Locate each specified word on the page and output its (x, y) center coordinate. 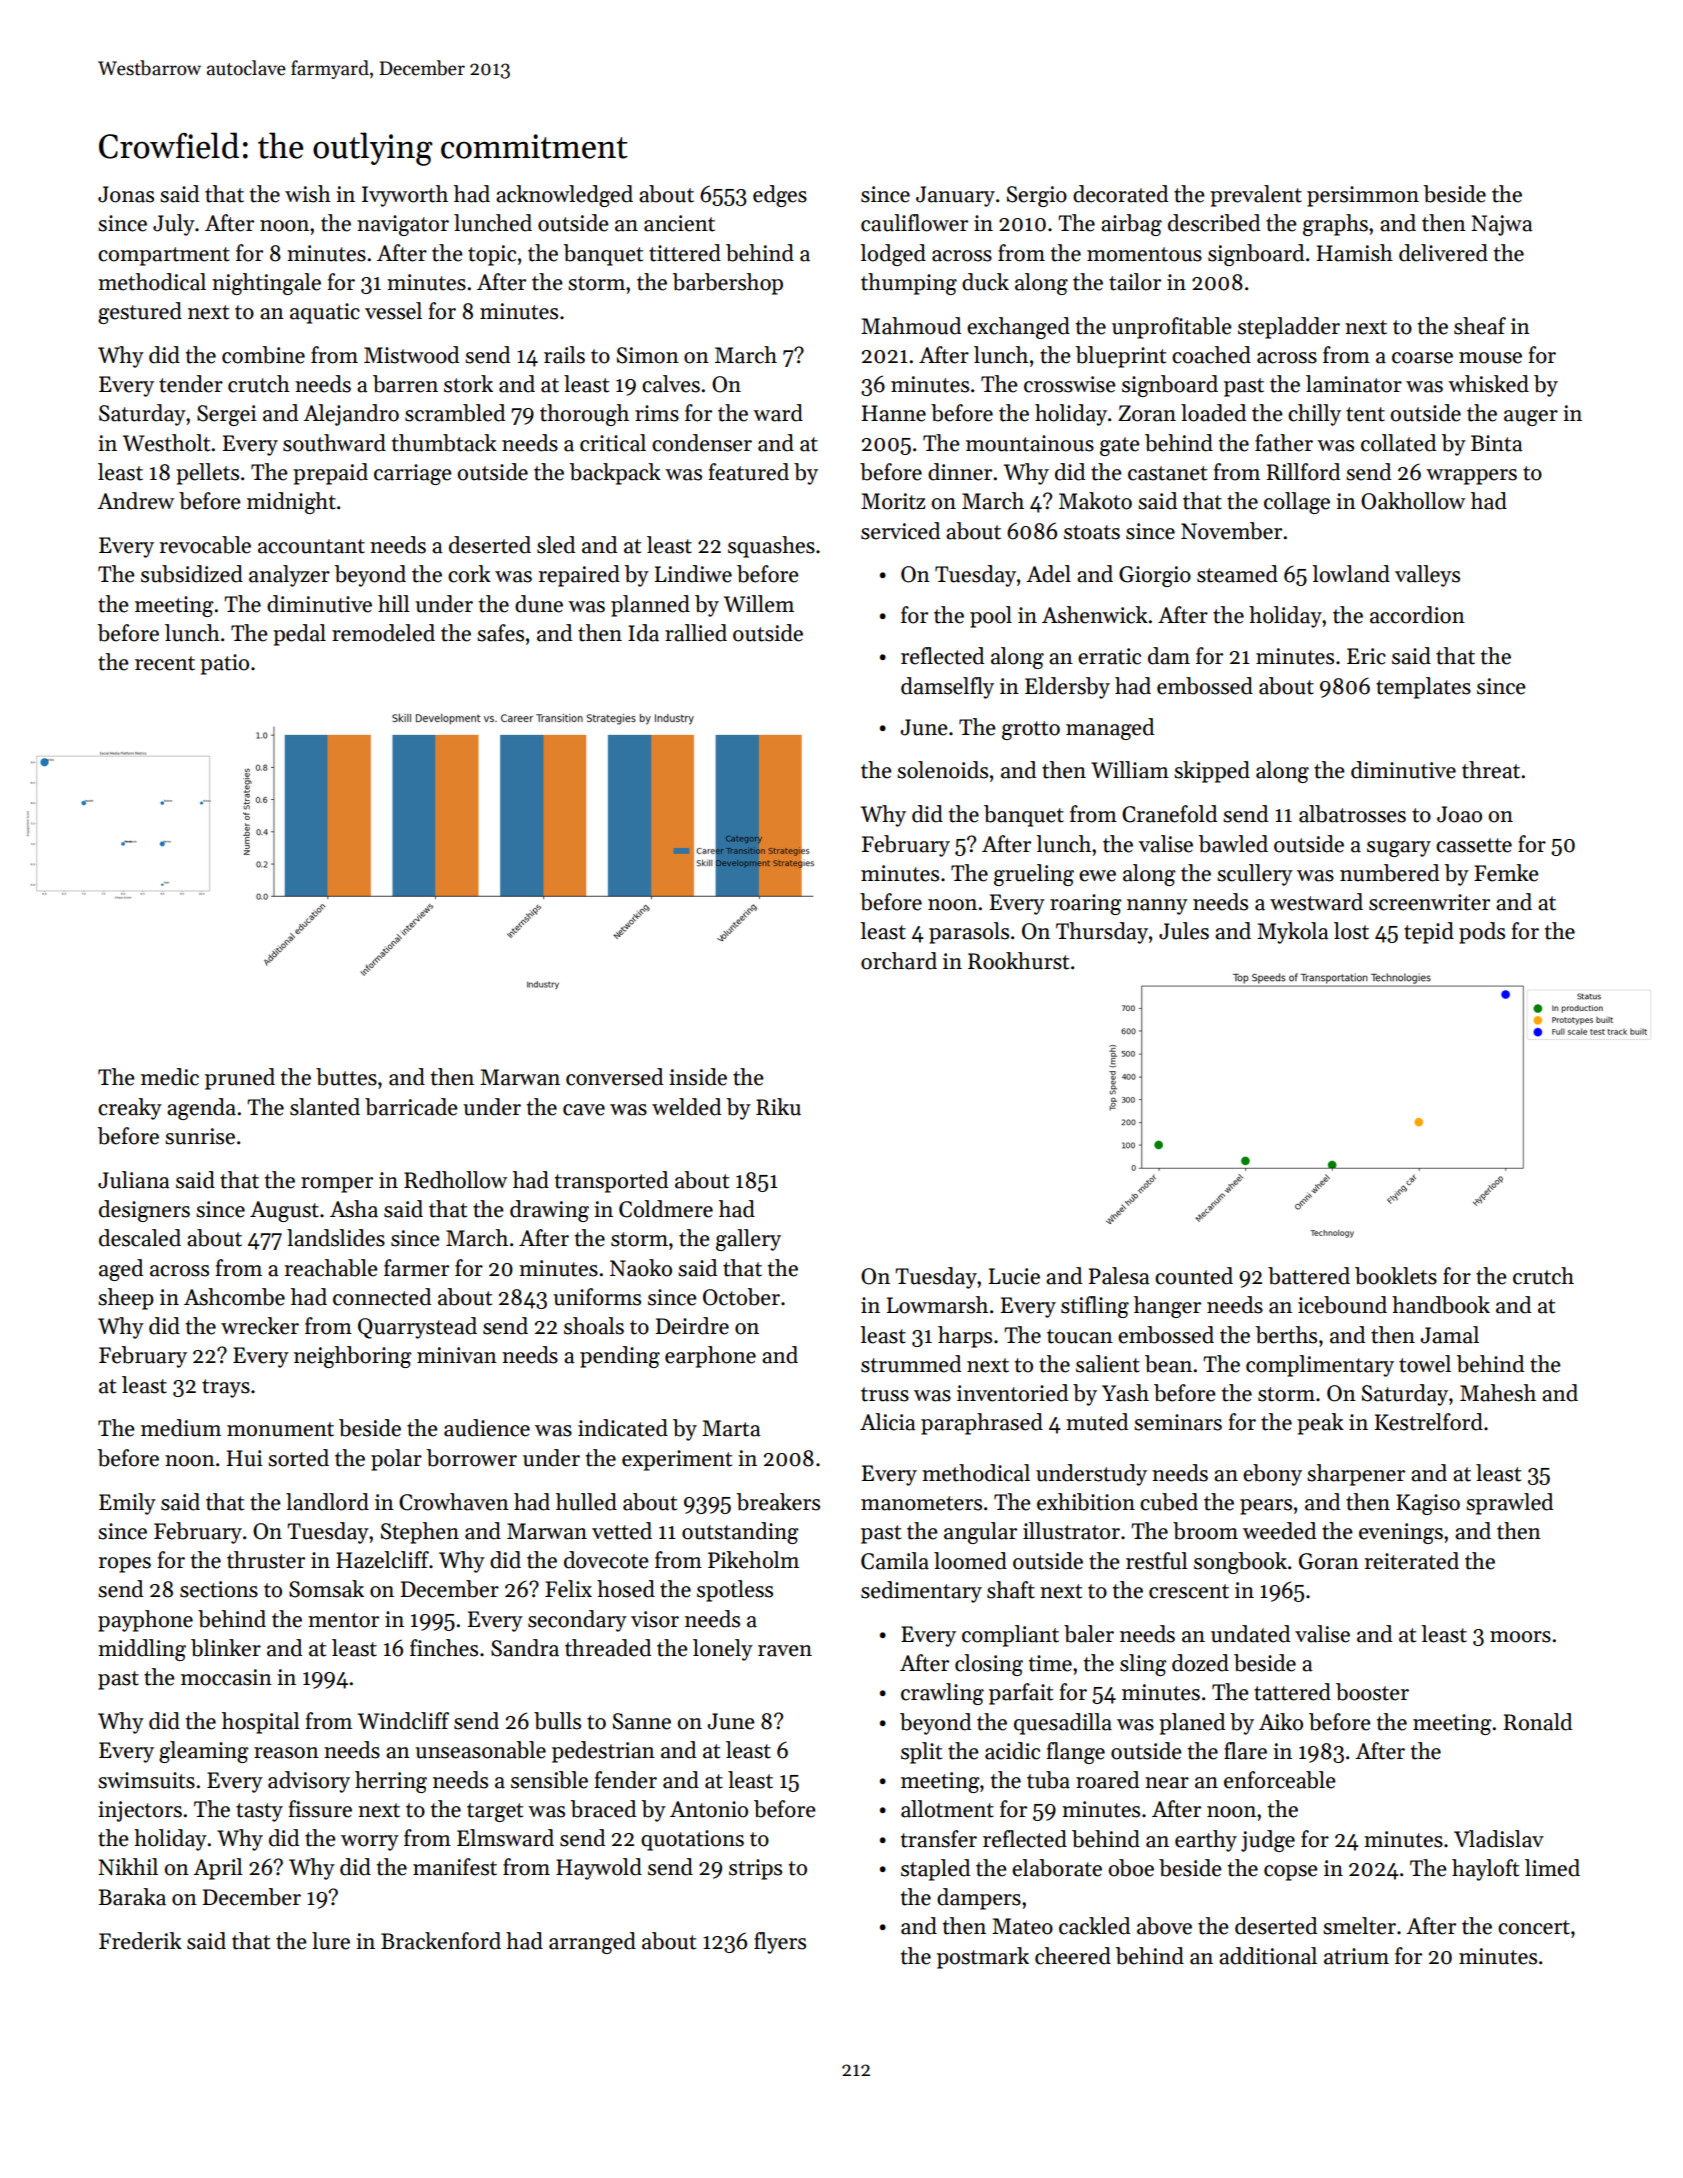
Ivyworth (405, 196)
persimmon (1363, 196)
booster (1372, 1692)
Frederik (140, 1941)
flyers (780, 1943)
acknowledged (564, 196)
